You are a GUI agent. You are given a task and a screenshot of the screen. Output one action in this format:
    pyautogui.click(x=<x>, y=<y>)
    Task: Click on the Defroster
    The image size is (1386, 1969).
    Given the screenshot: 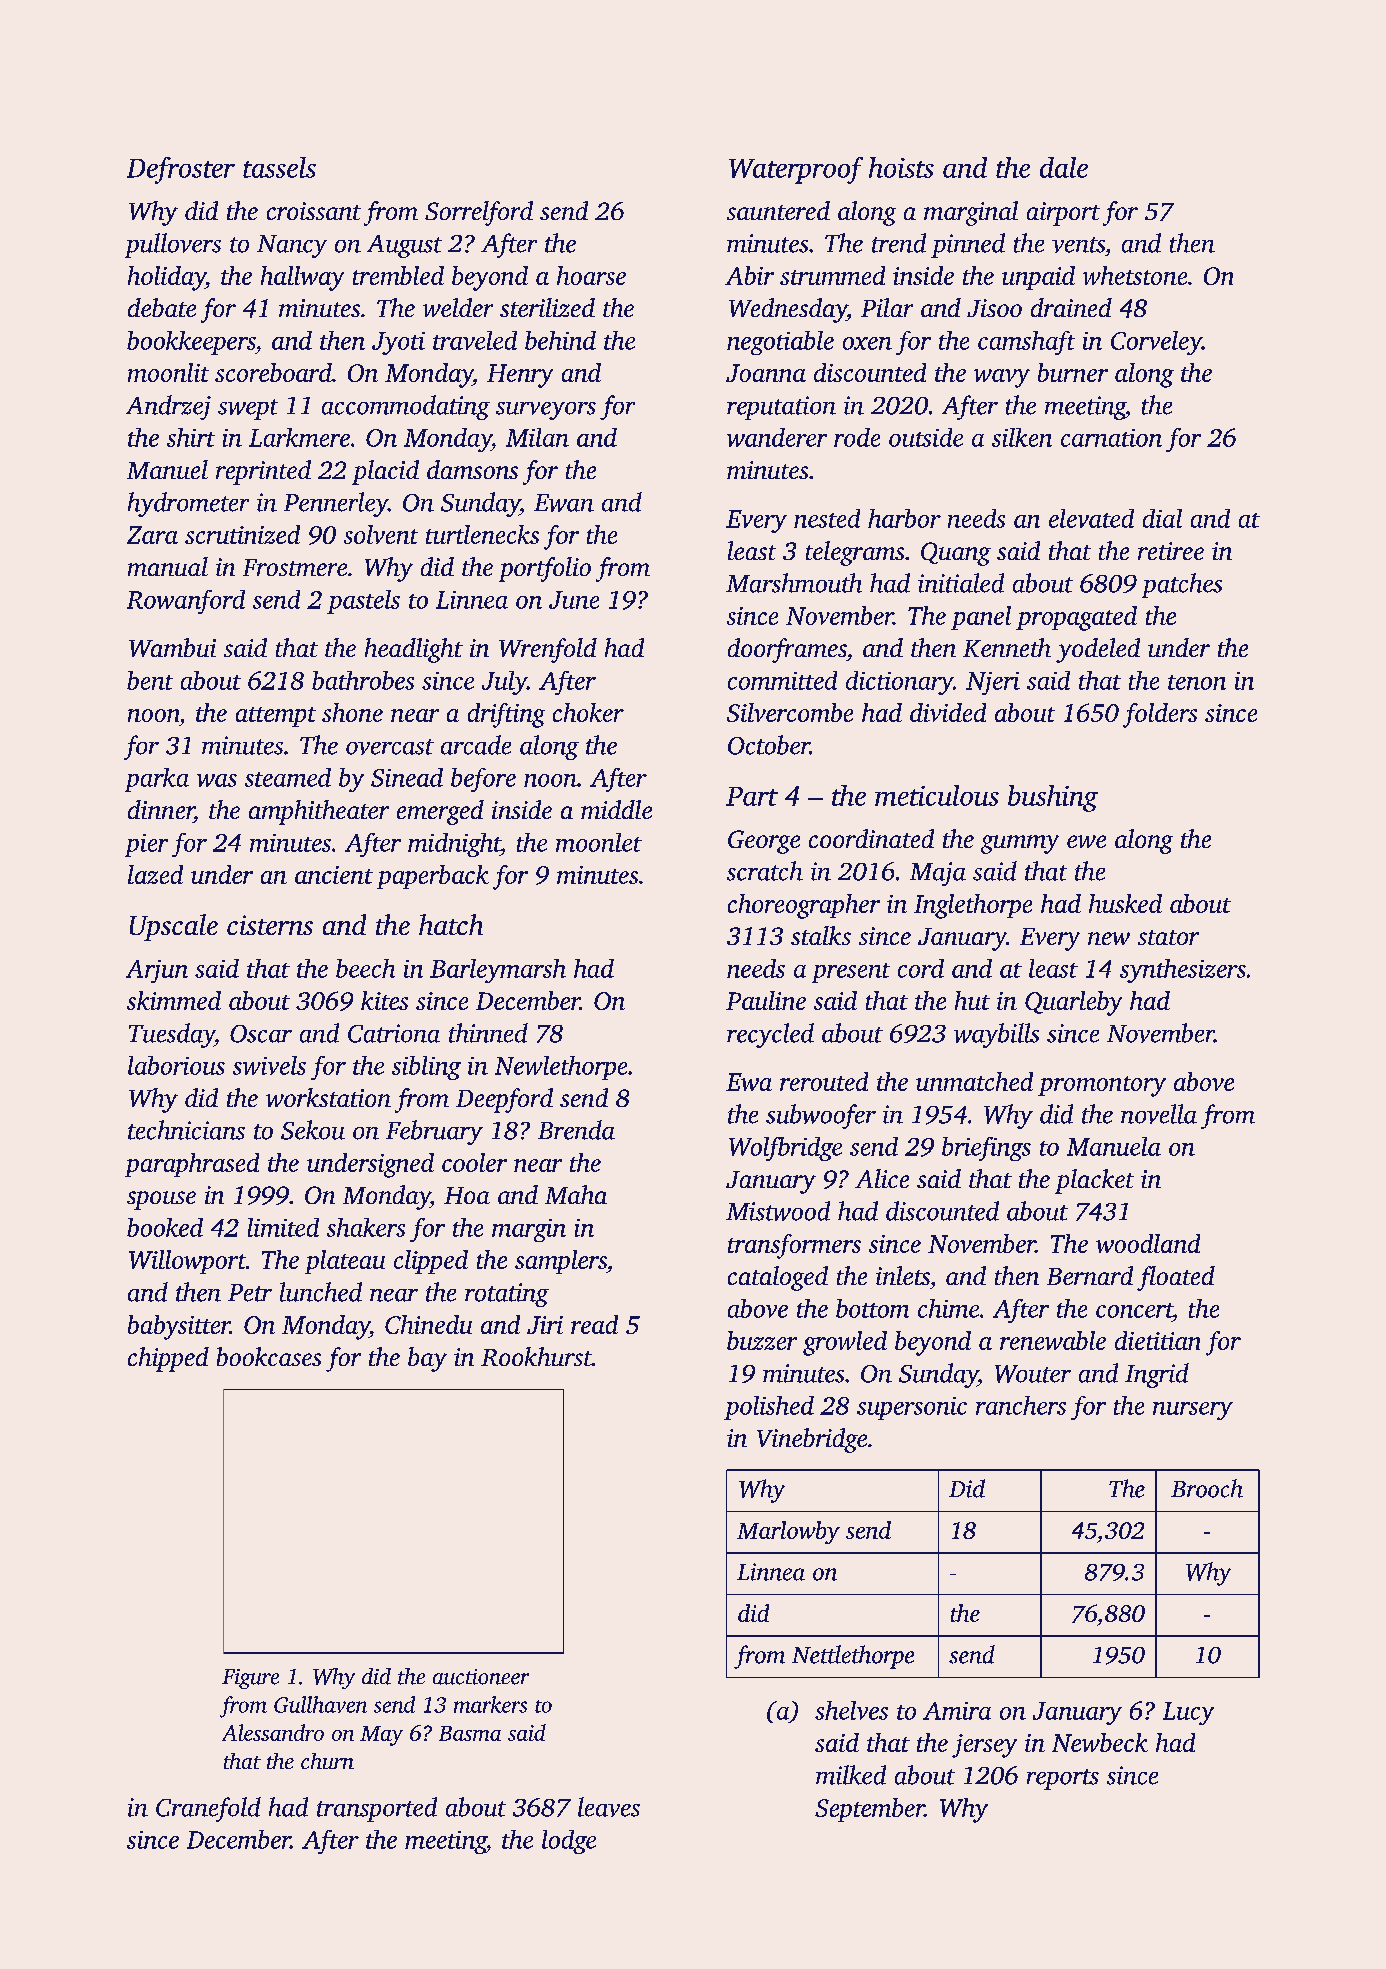 What is the action you would take?
    pyautogui.click(x=181, y=170)
